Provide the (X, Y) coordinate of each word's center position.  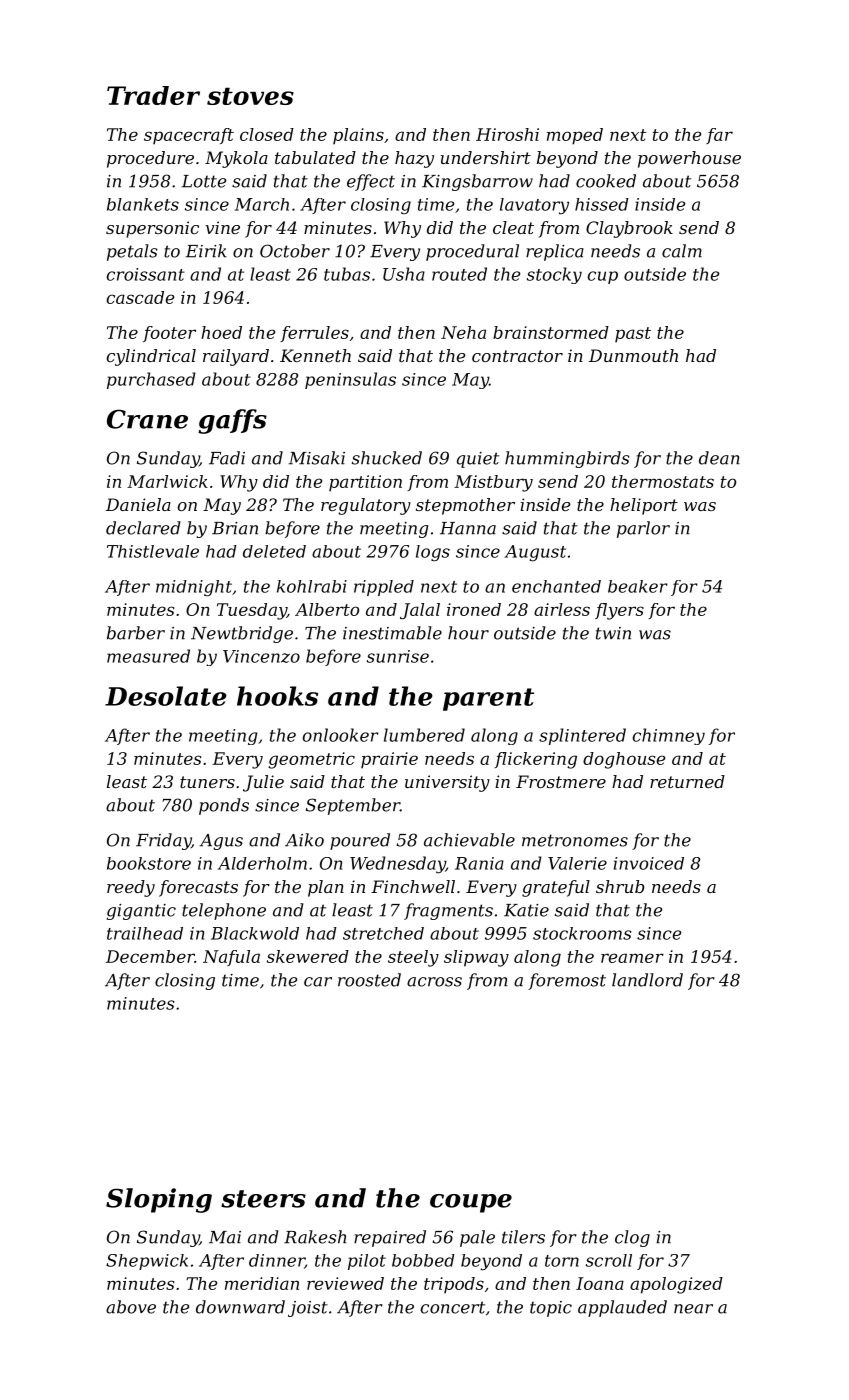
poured (360, 841)
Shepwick (147, 1262)
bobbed (423, 1260)
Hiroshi (507, 134)
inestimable (392, 633)
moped (575, 136)
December (150, 956)
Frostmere (561, 781)
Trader (153, 95)
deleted (274, 551)
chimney (669, 736)
